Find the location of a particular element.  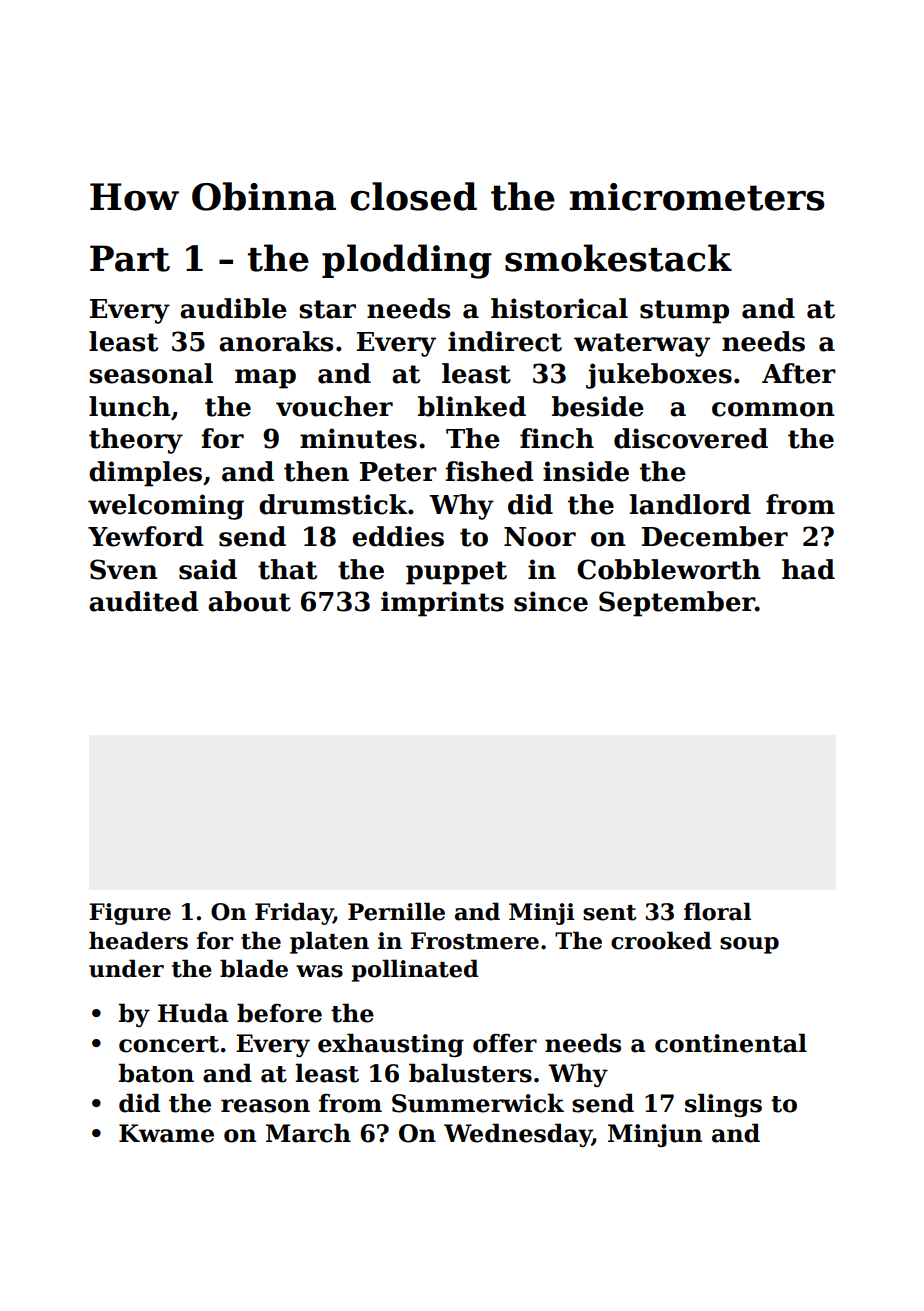

March is located at coordinates (308, 1133).
